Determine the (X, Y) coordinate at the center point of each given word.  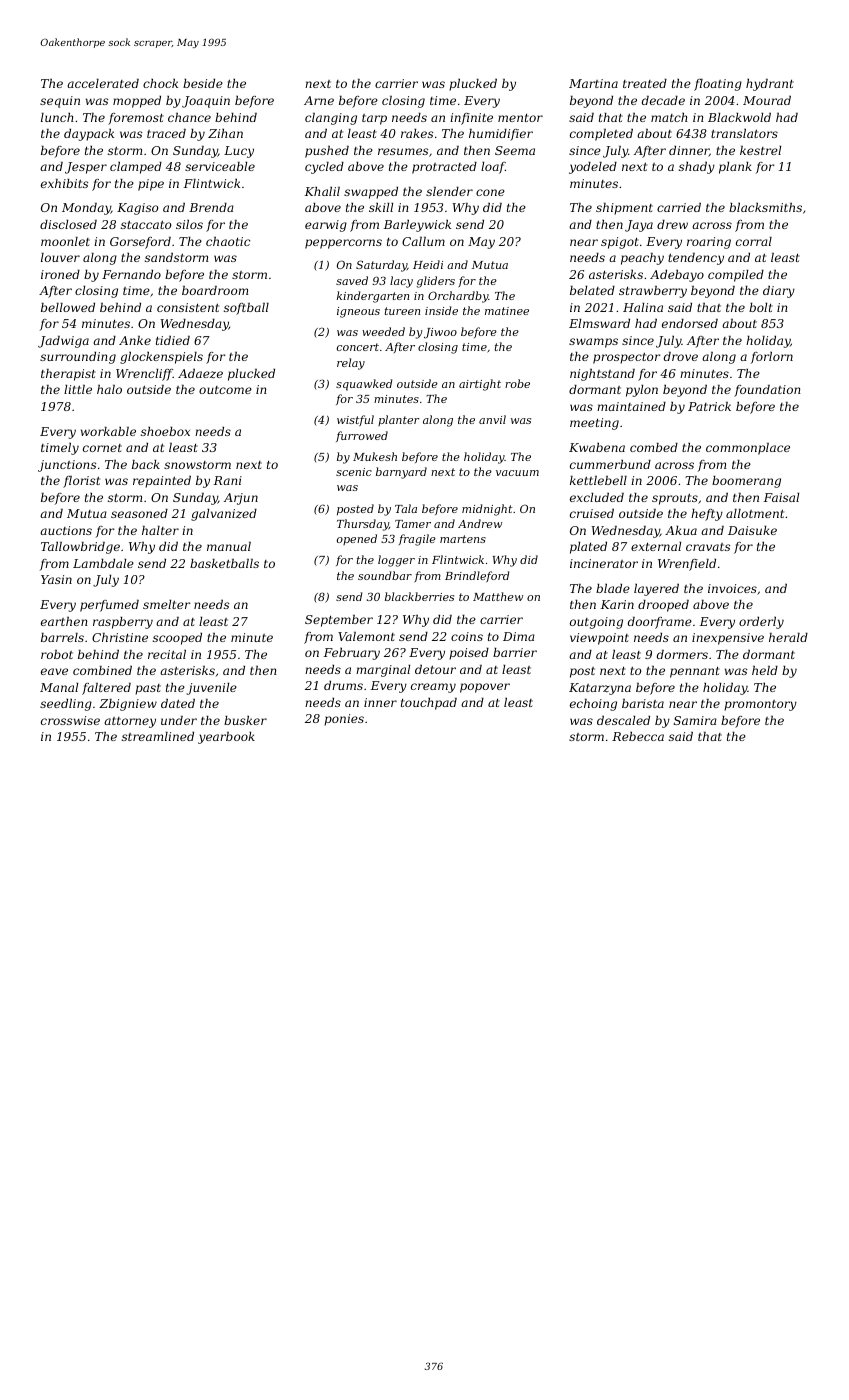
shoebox (165, 431)
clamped (136, 168)
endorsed (690, 323)
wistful (355, 420)
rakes (417, 133)
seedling (66, 705)
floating (718, 85)
